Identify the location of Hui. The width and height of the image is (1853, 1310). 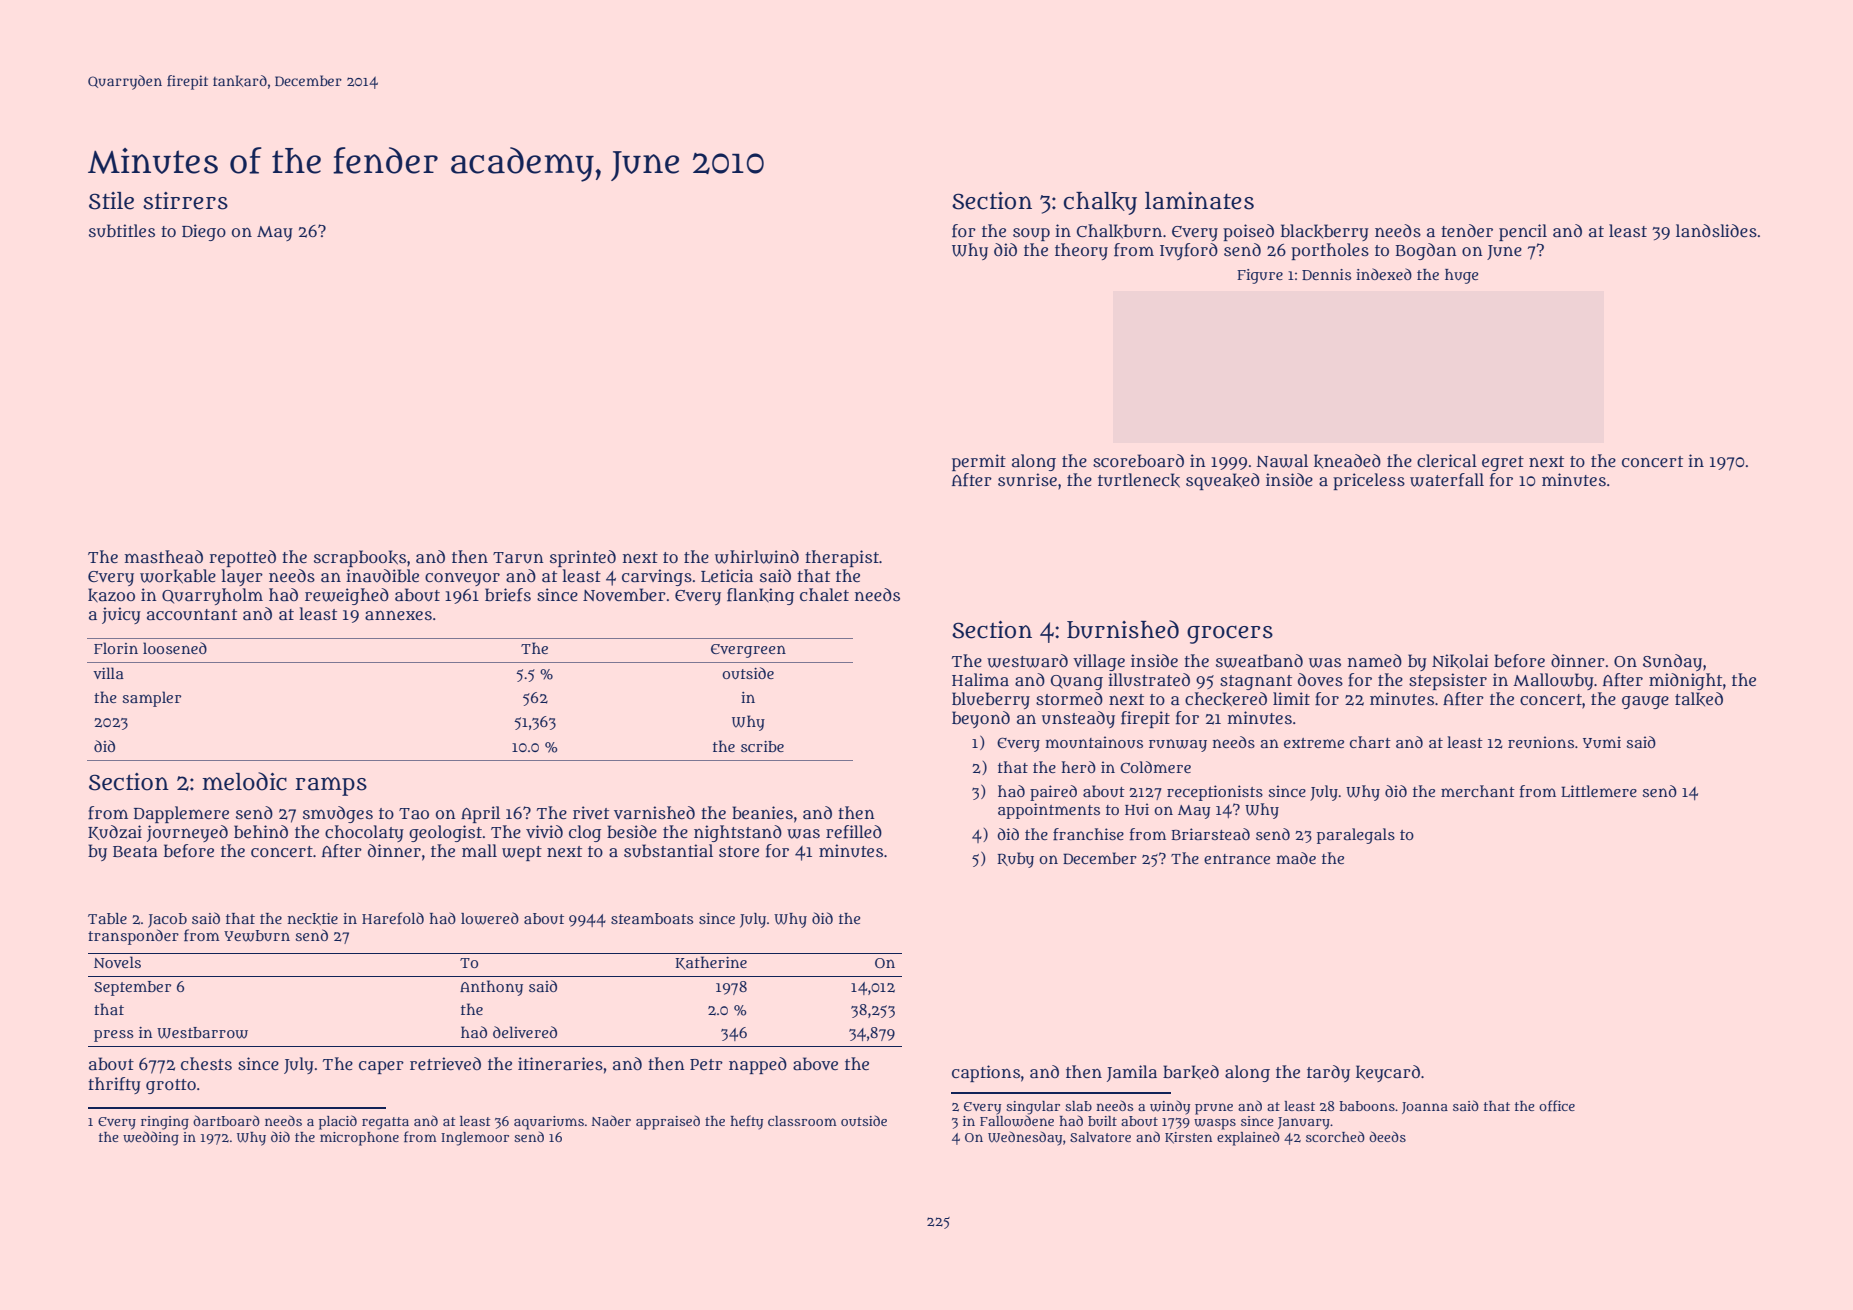
(1137, 809).
